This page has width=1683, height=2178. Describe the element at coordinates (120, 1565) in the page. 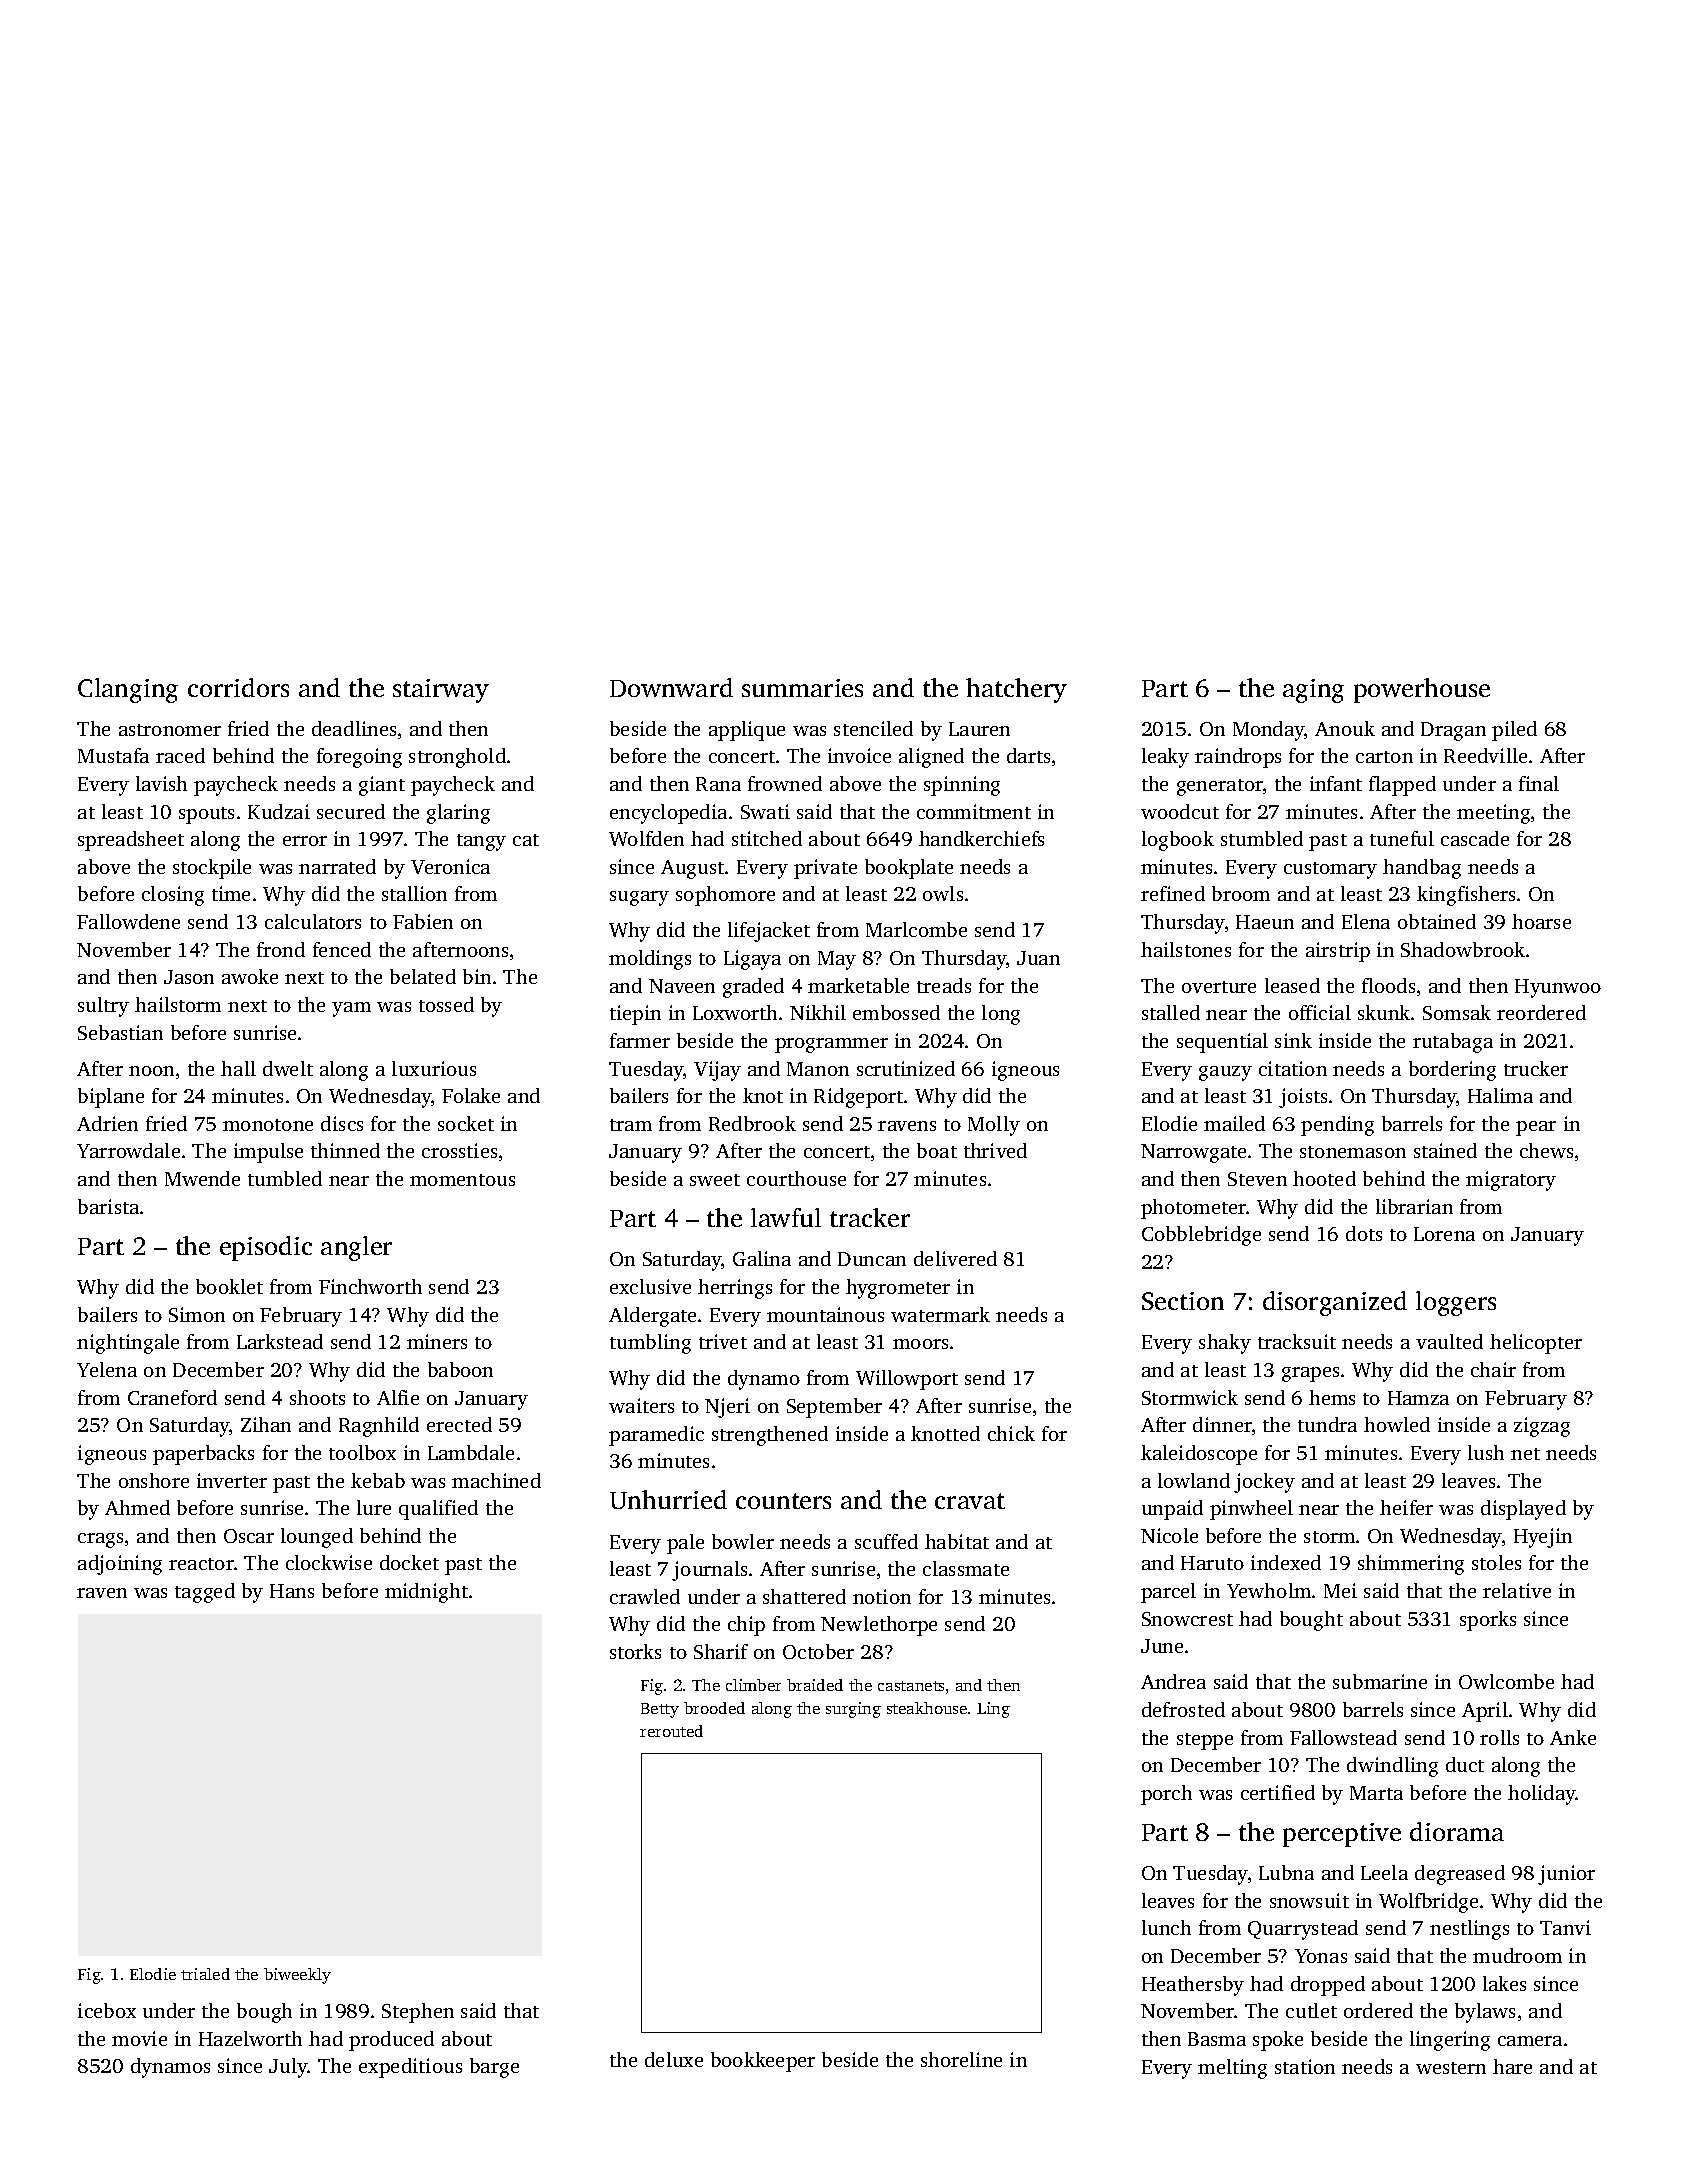

I see `adjoining` at that location.
